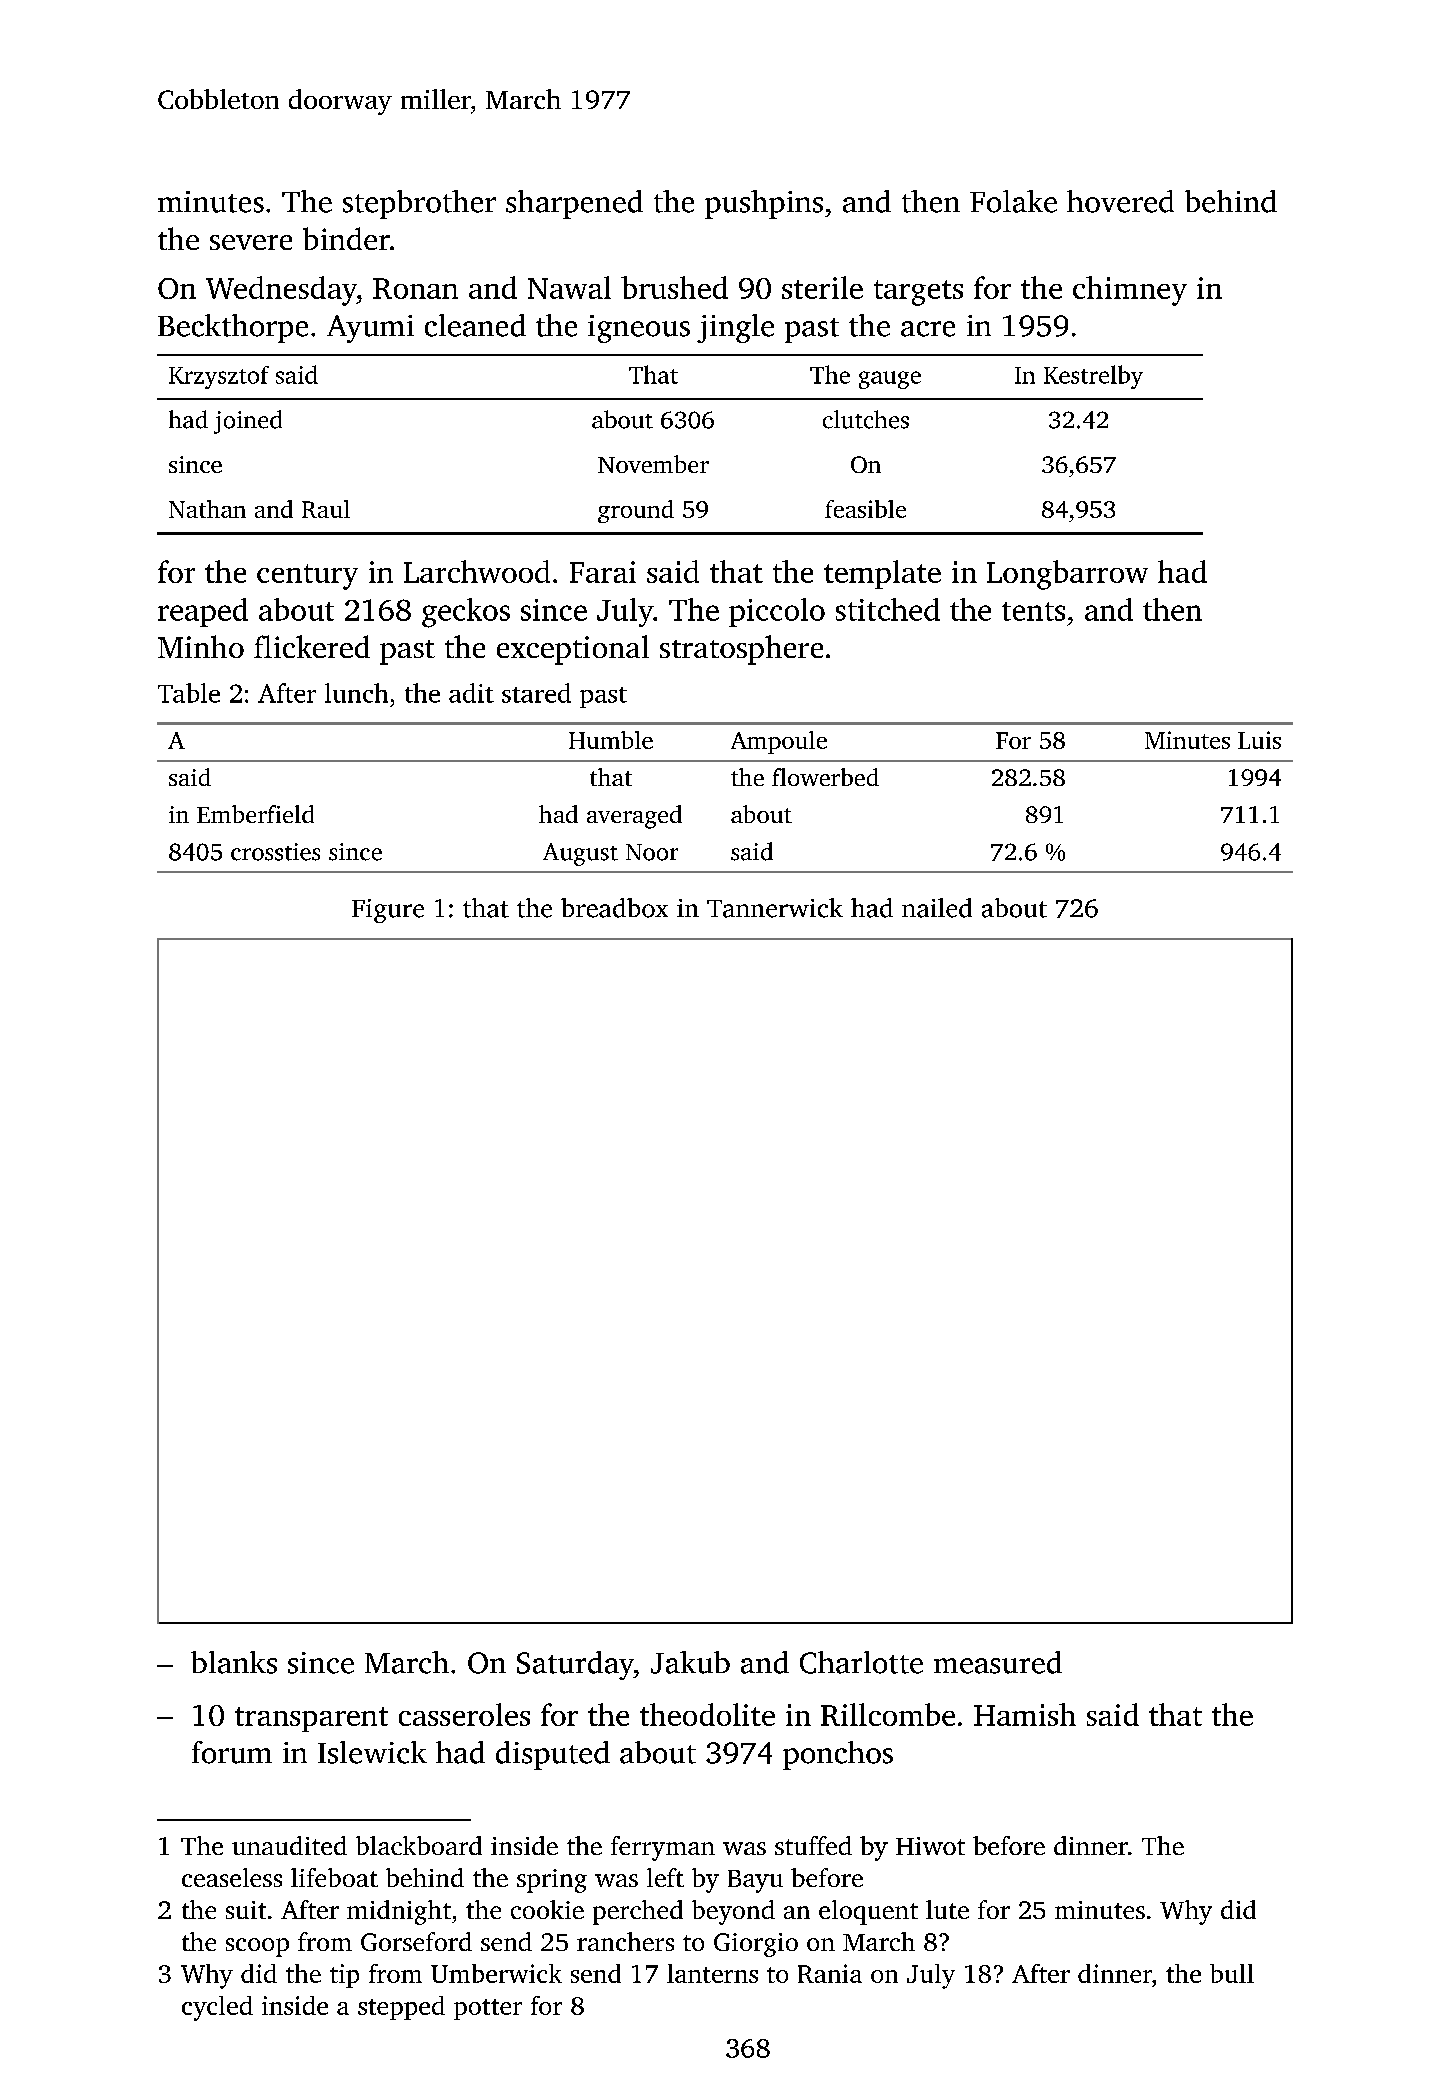 Image resolution: width=1450 pixels, height=2100 pixels. Describe the element at coordinates (370, 329) in the screenshot. I see `Ayumi` at that location.
